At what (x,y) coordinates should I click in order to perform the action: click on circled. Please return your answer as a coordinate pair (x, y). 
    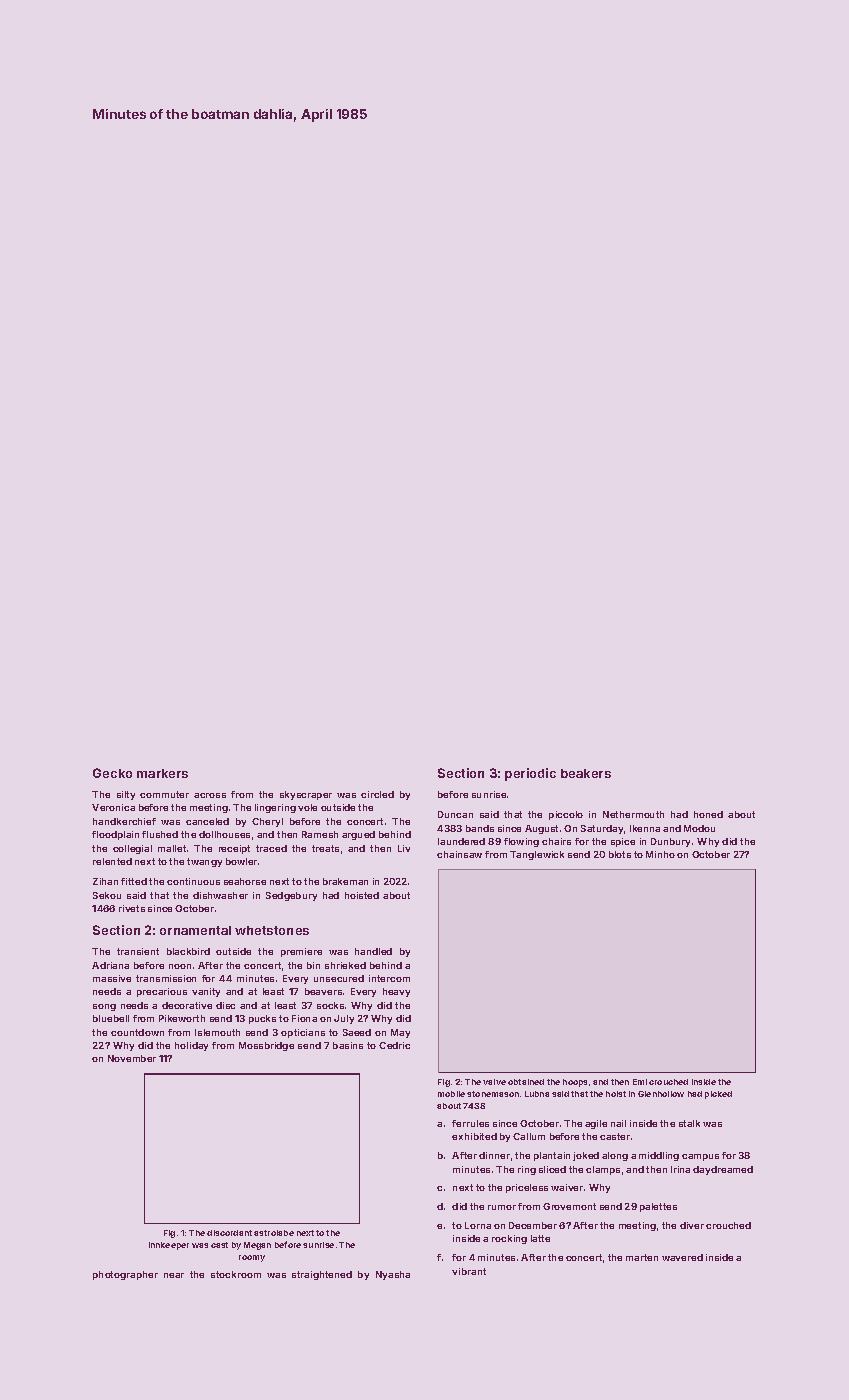
    Looking at the image, I should click on (377, 794).
